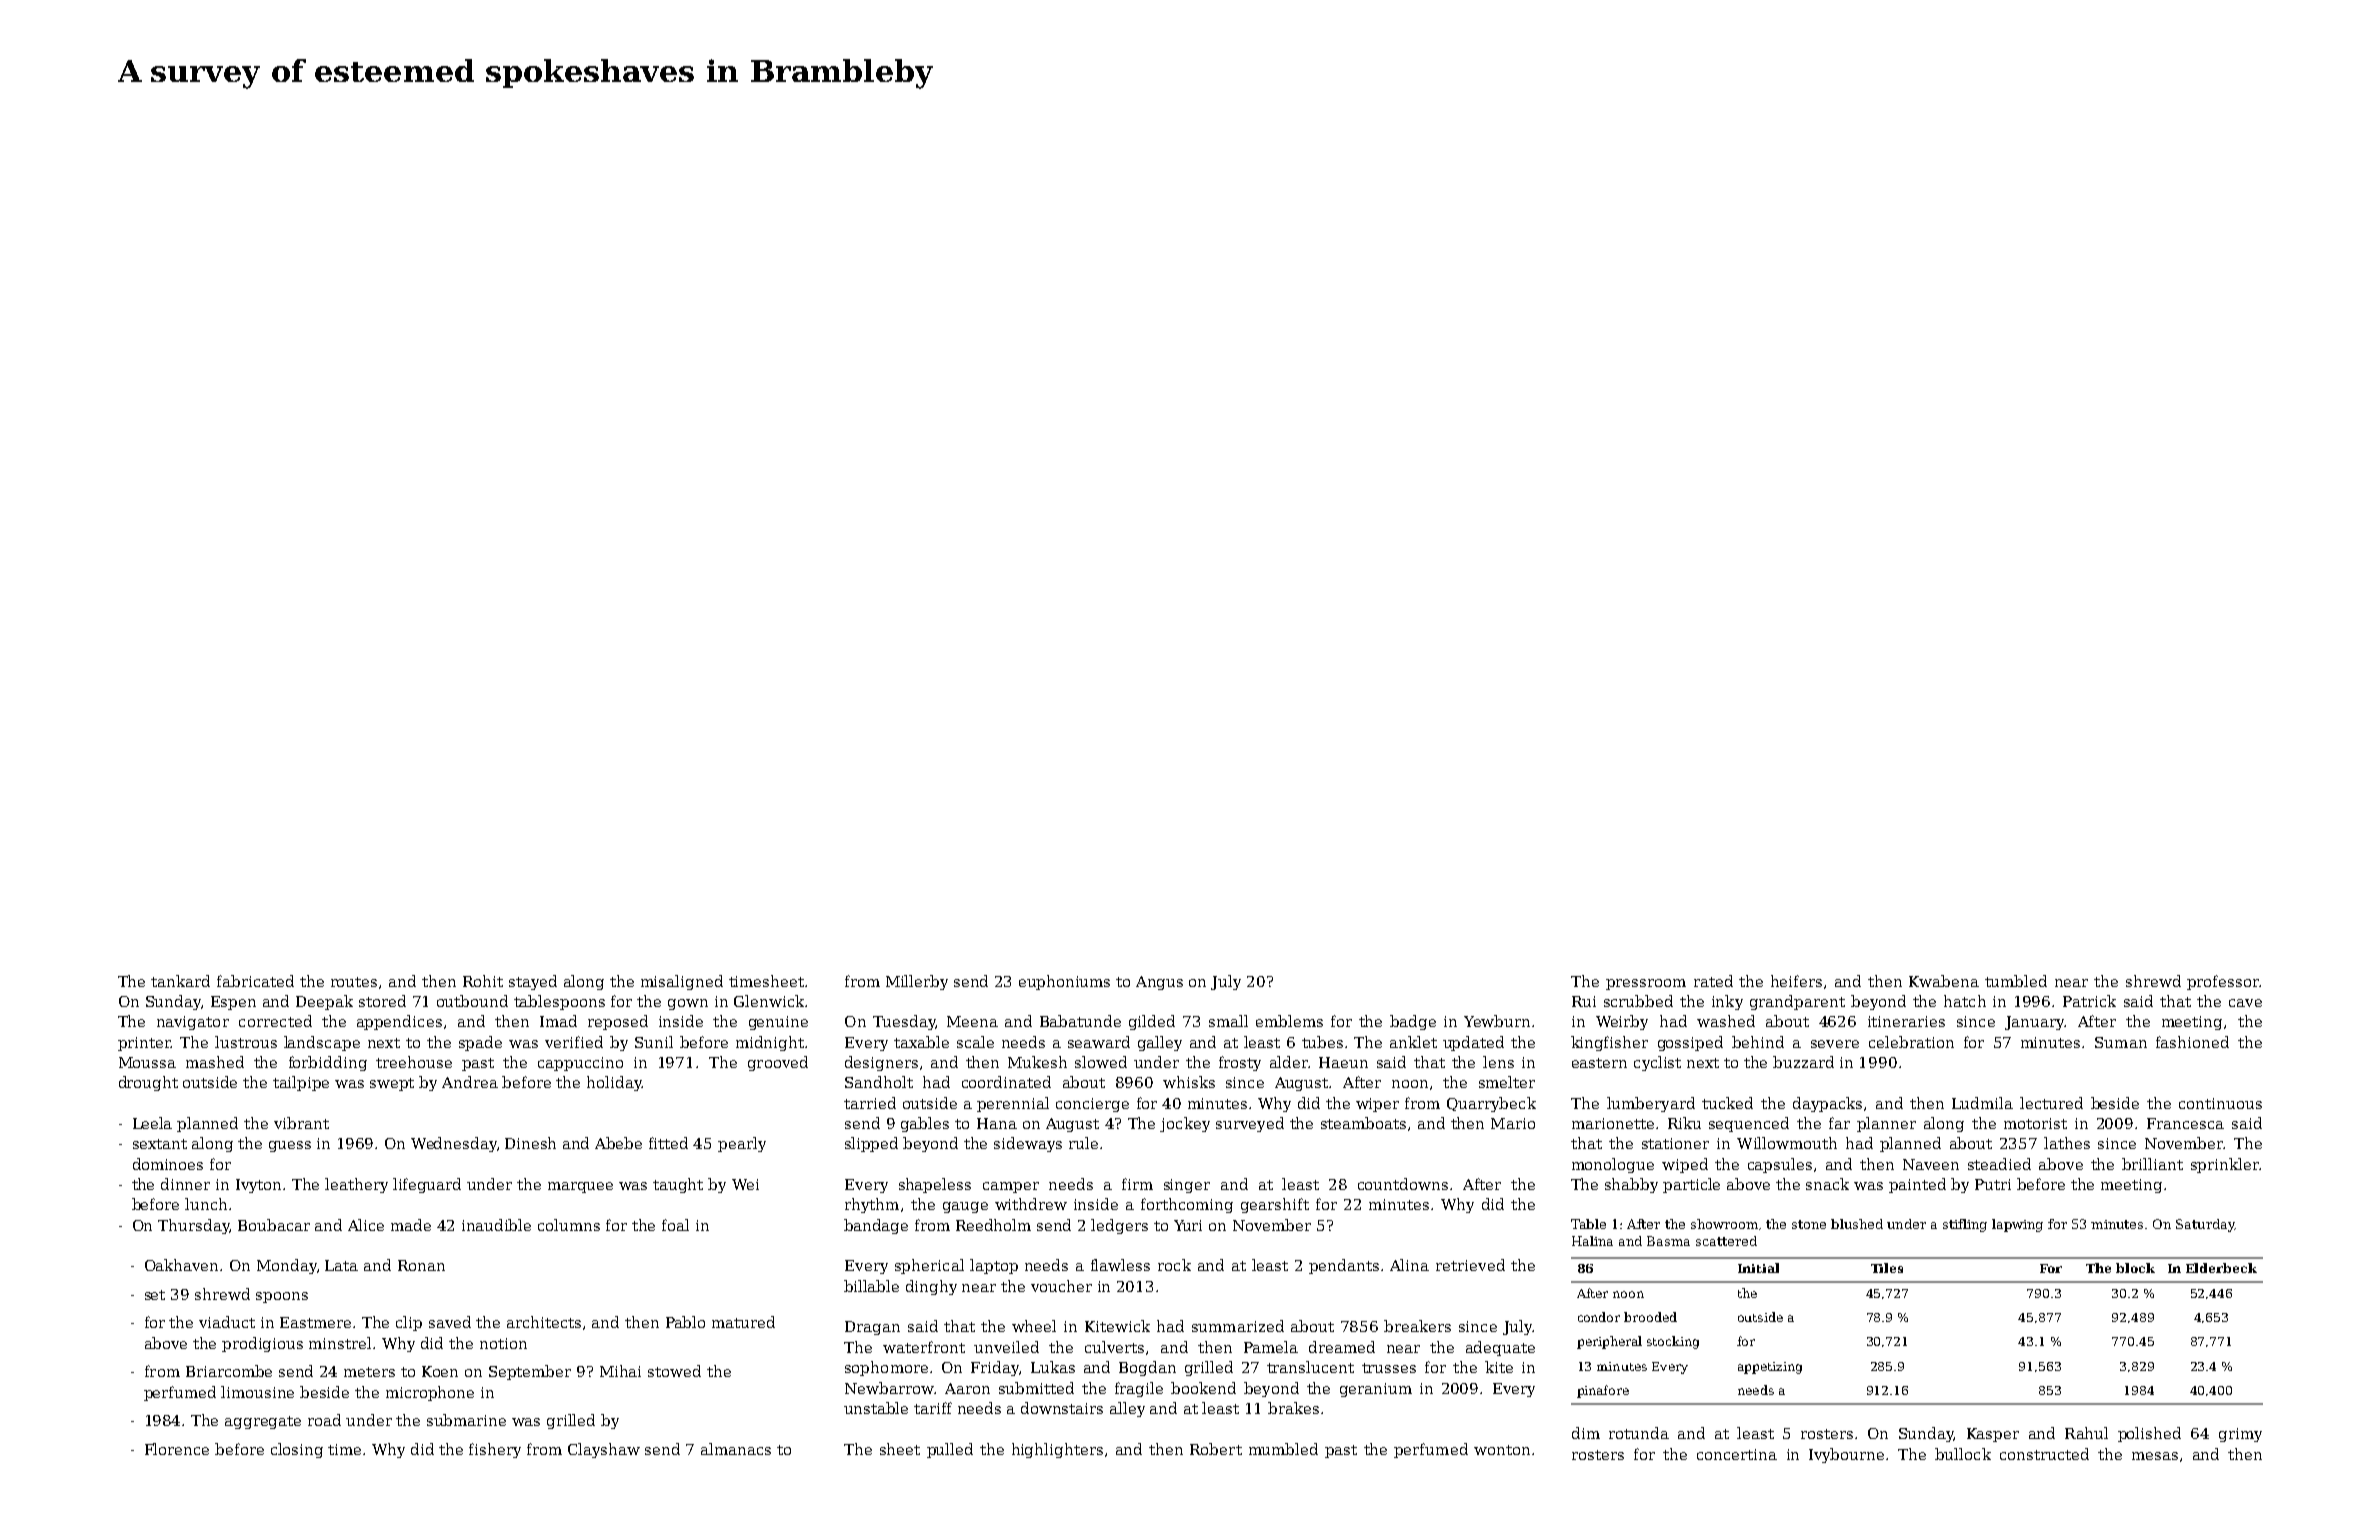  Describe the element at coordinates (1726, 1241) in the image. I see `scattered` at that location.
